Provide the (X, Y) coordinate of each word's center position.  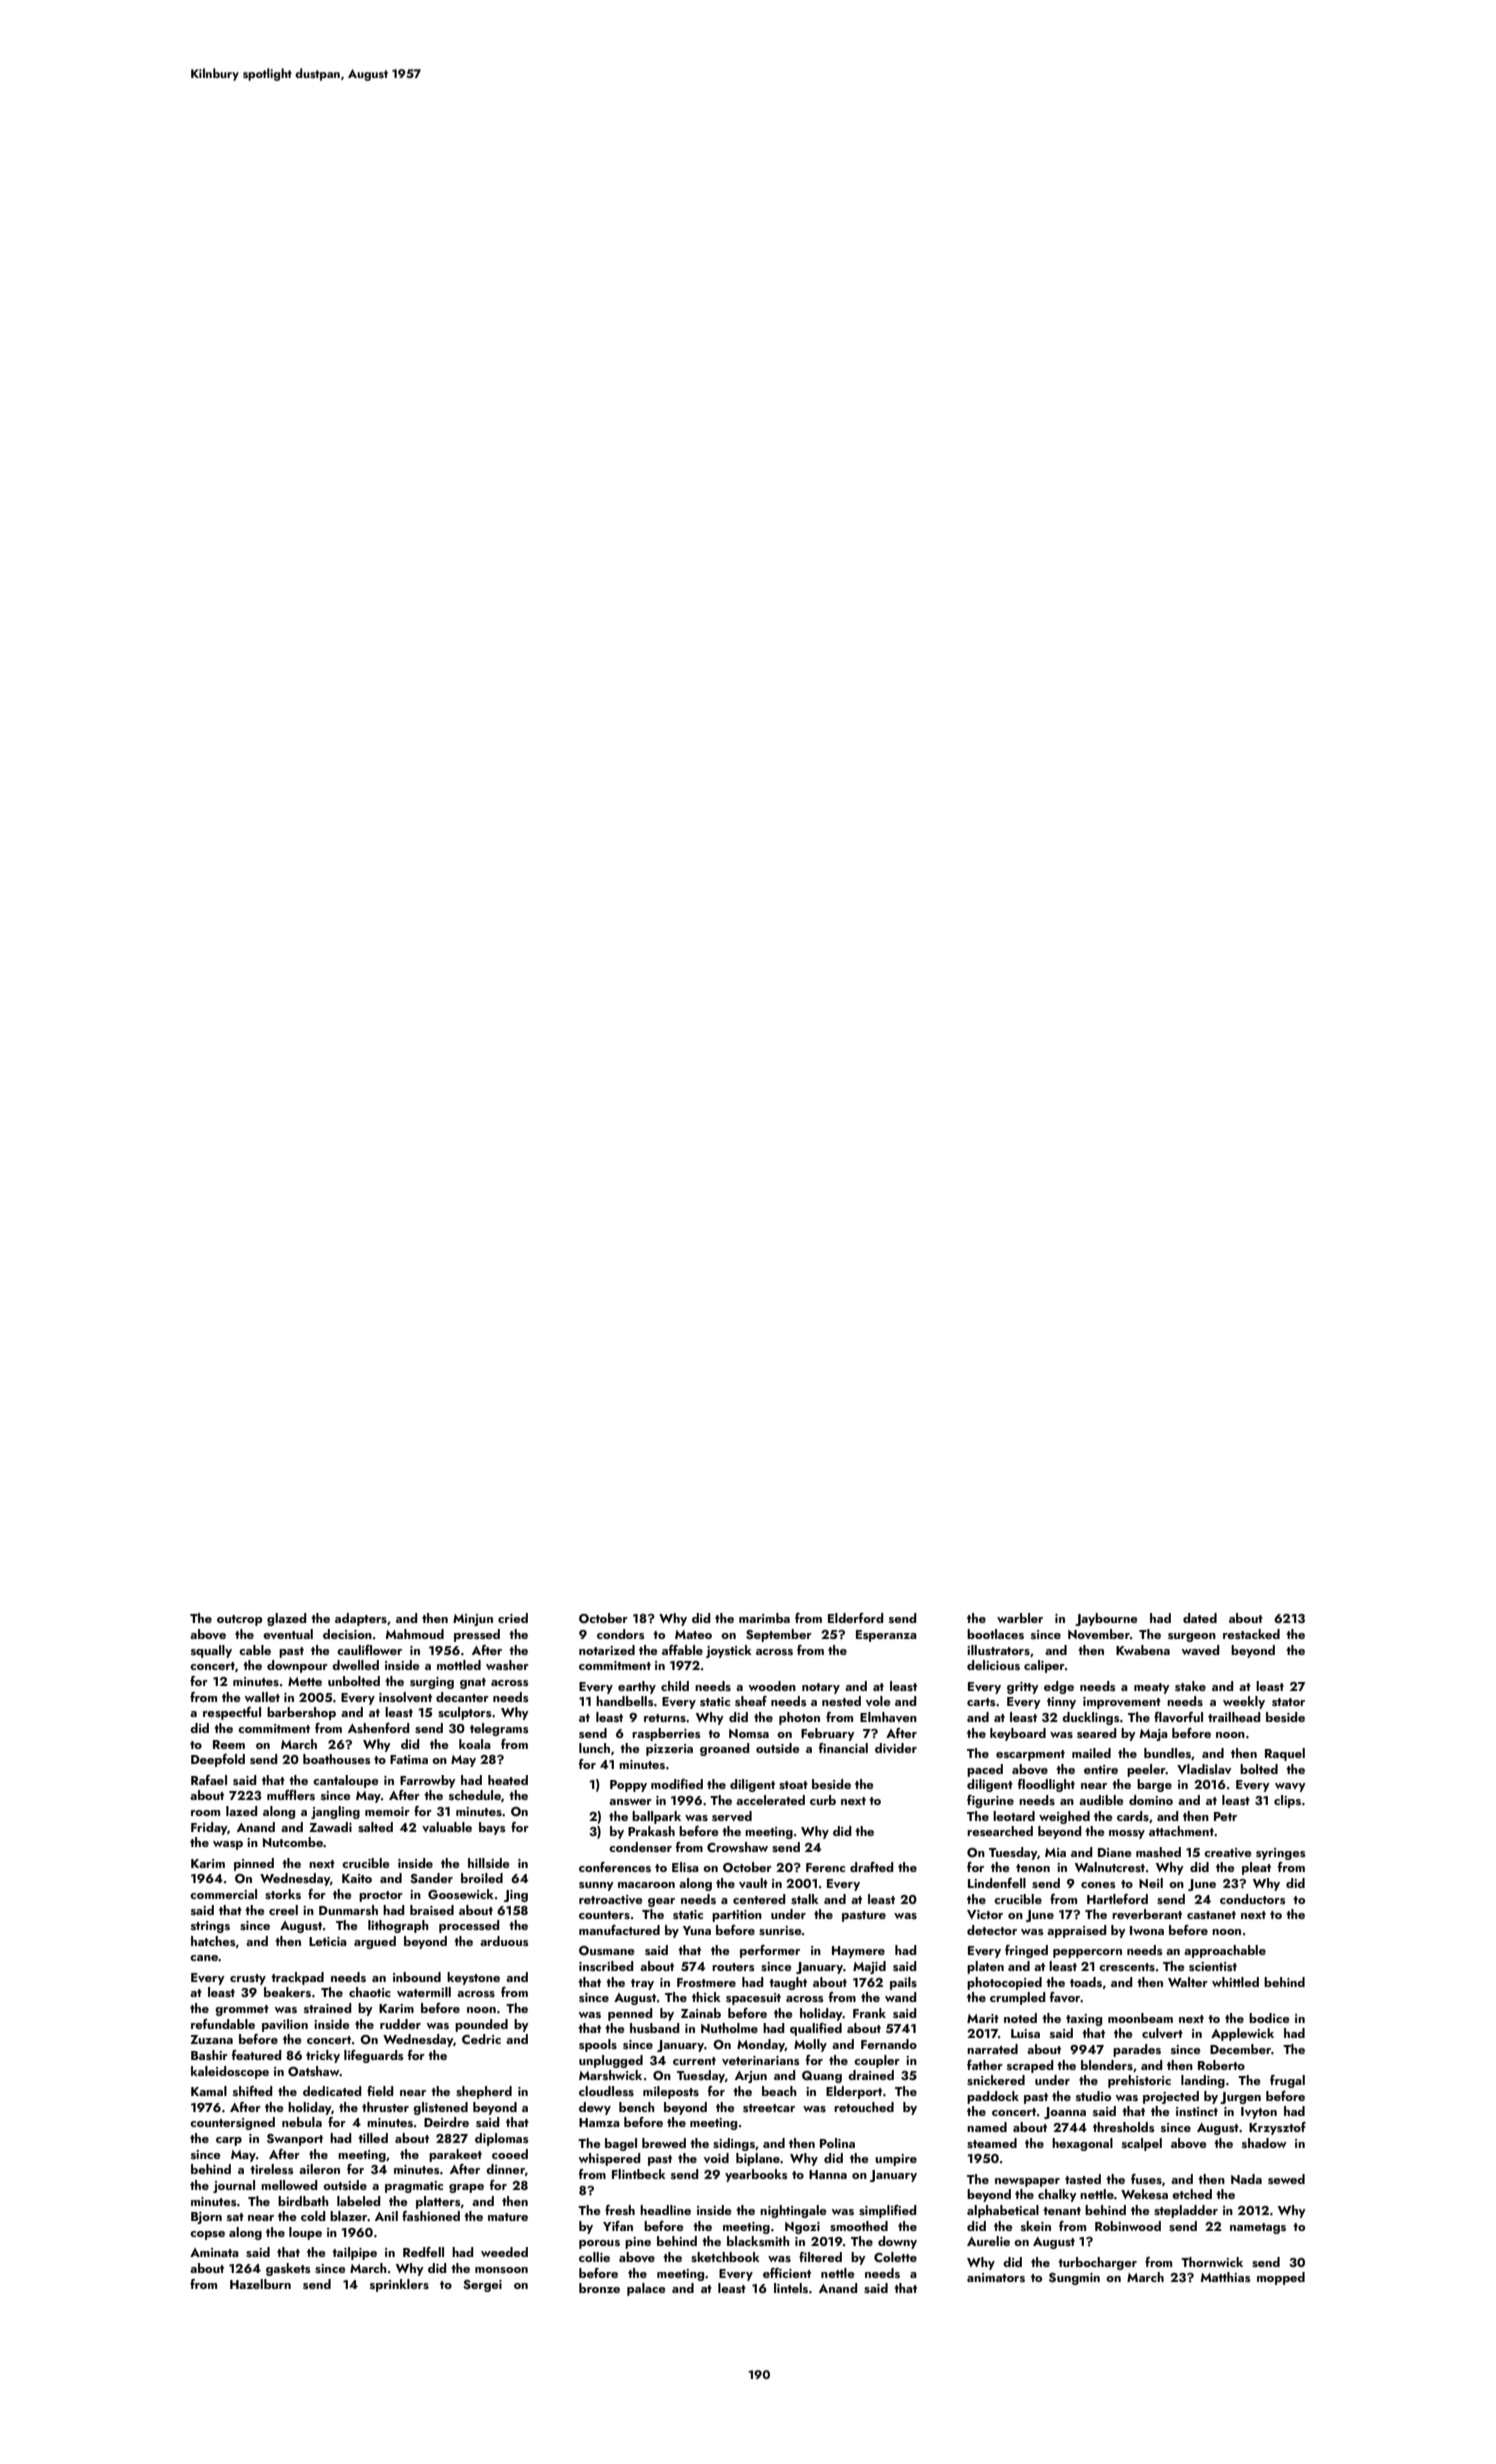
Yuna (697, 1930)
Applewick (1242, 2034)
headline (665, 2210)
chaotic (370, 1992)
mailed (1091, 1753)
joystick (729, 1651)
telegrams (499, 1729)
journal (234, 2186)
